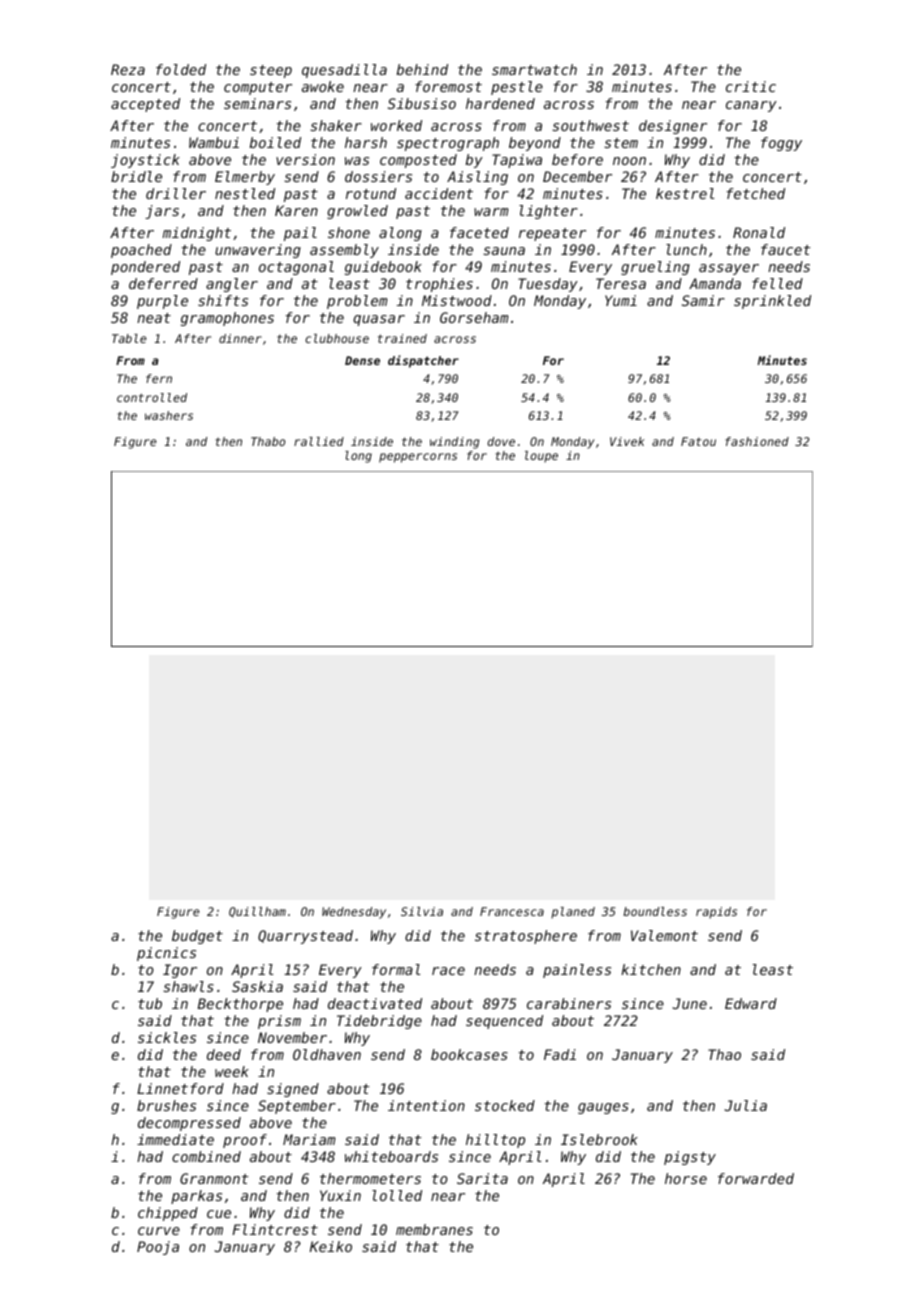  I want to click on loupe, so click(541, 457).
